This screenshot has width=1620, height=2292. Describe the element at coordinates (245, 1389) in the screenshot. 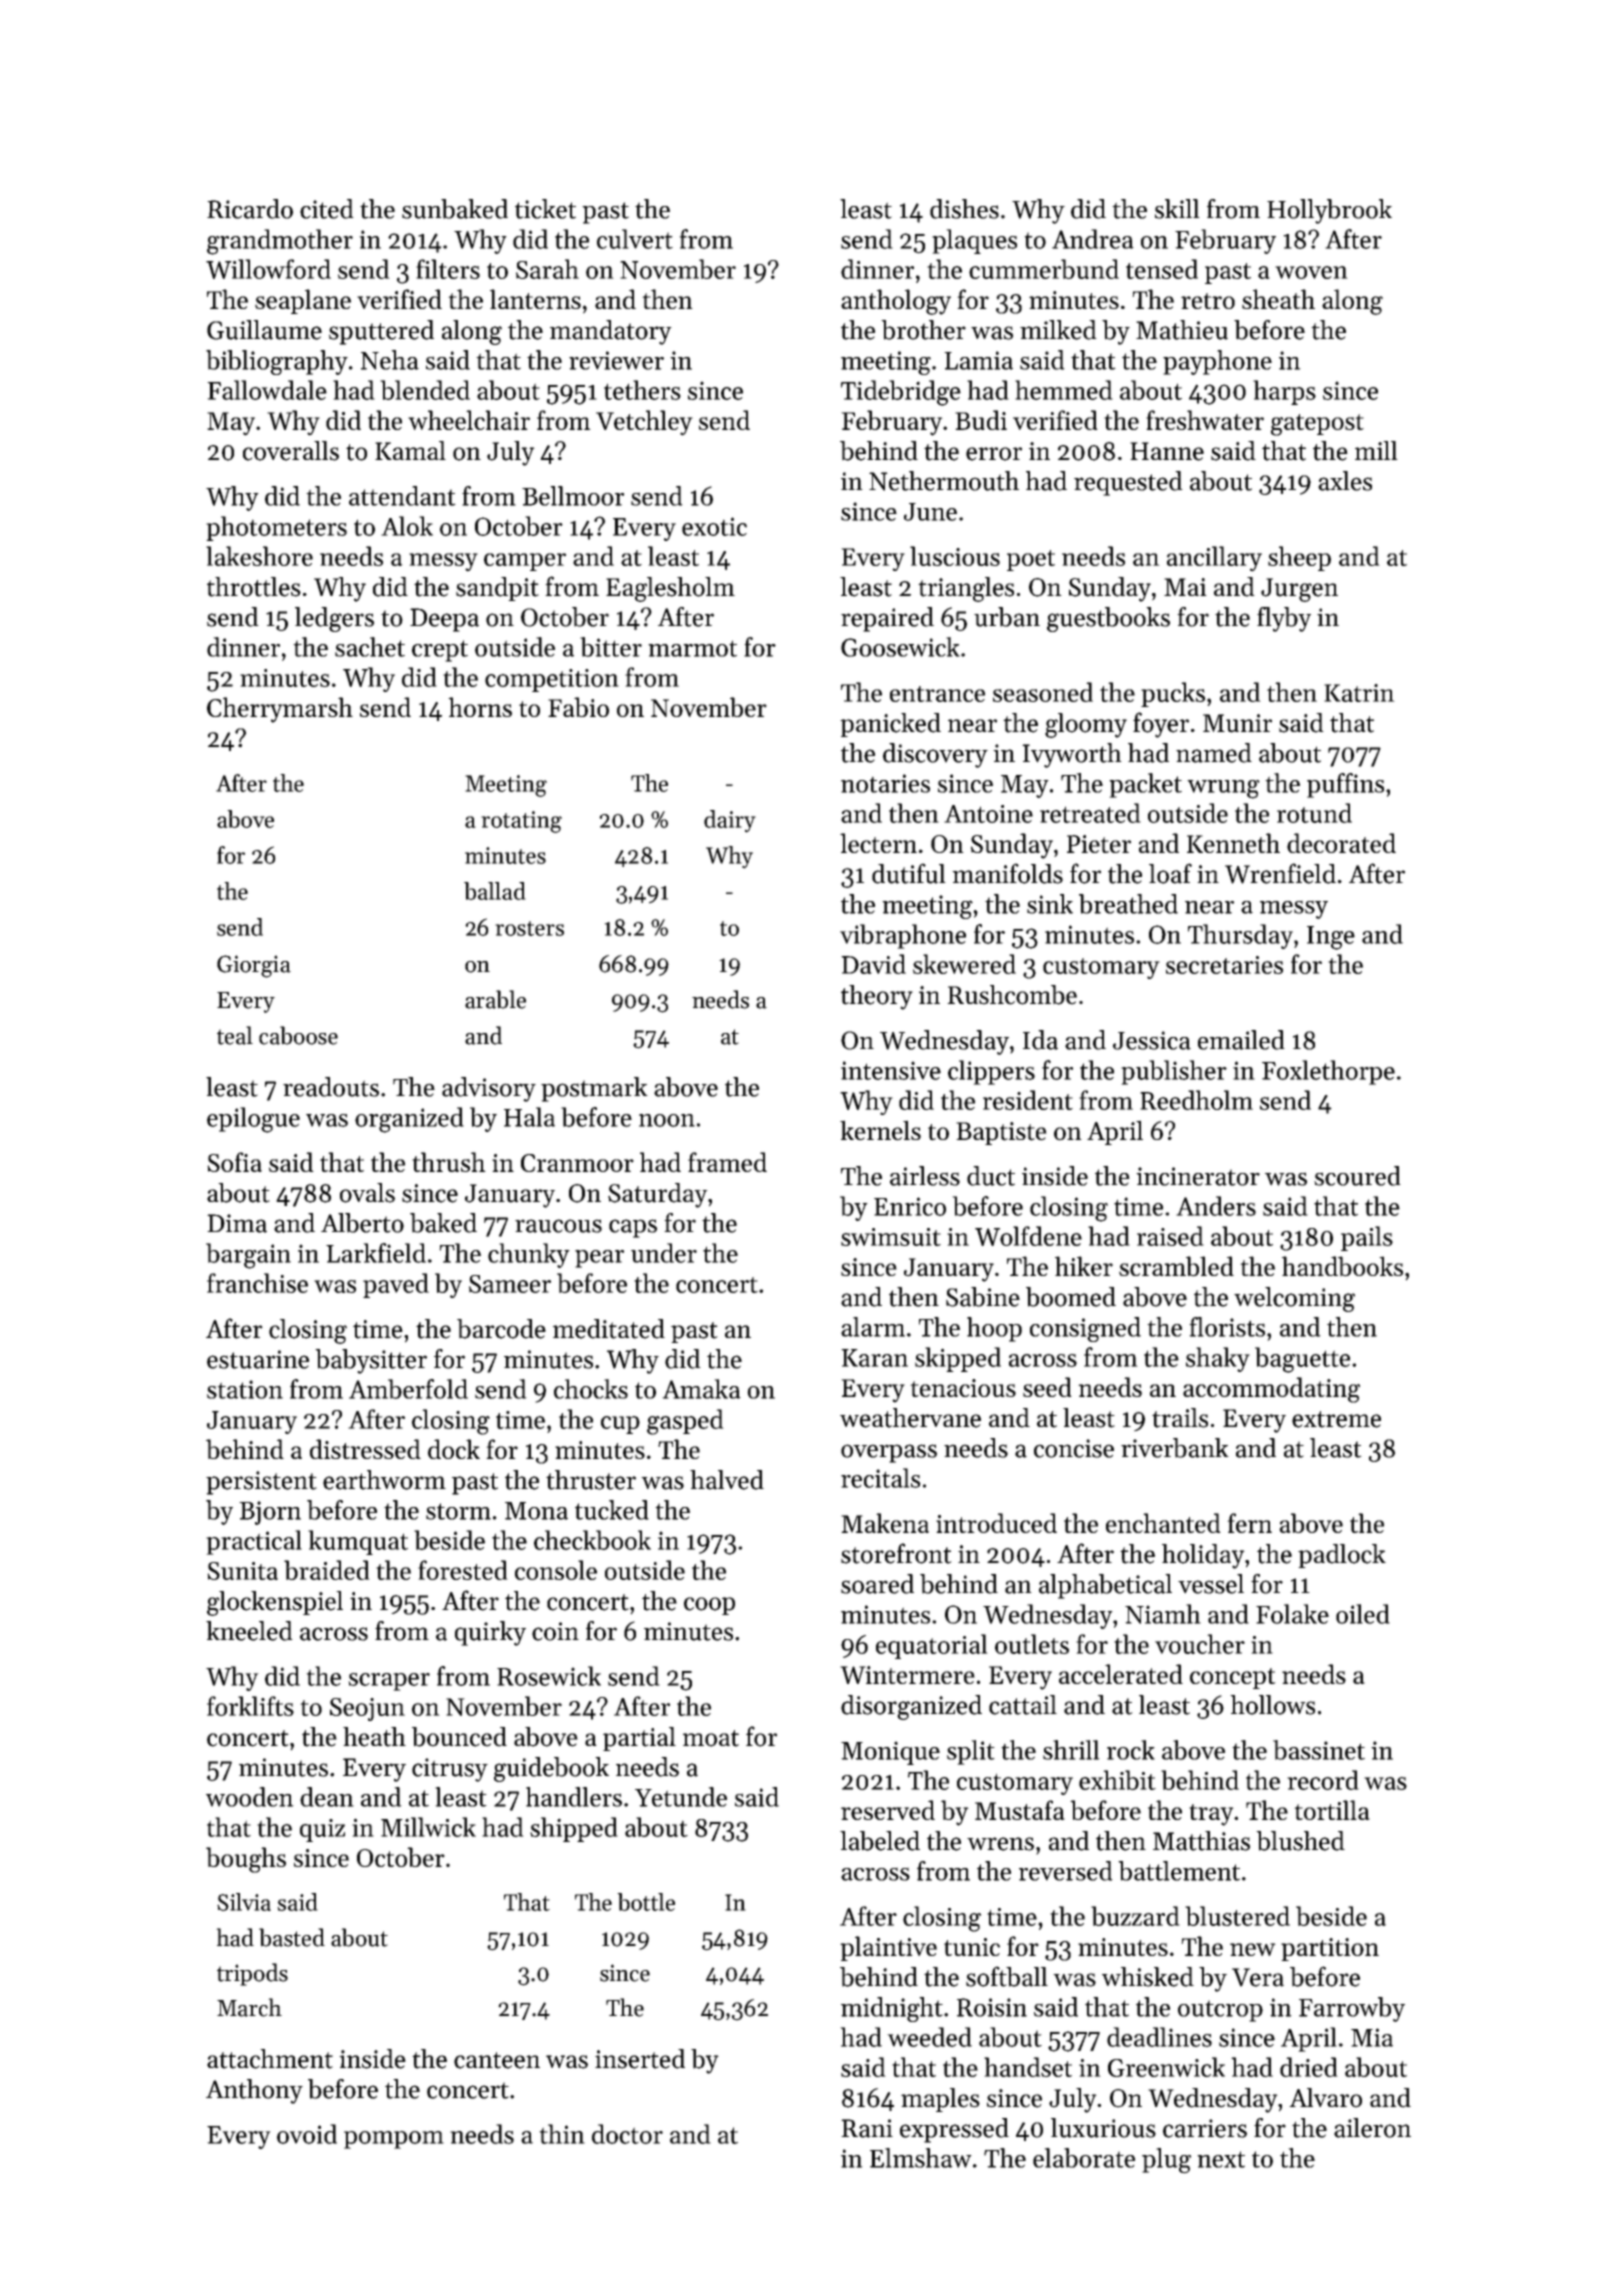

I see `station` at that location.
